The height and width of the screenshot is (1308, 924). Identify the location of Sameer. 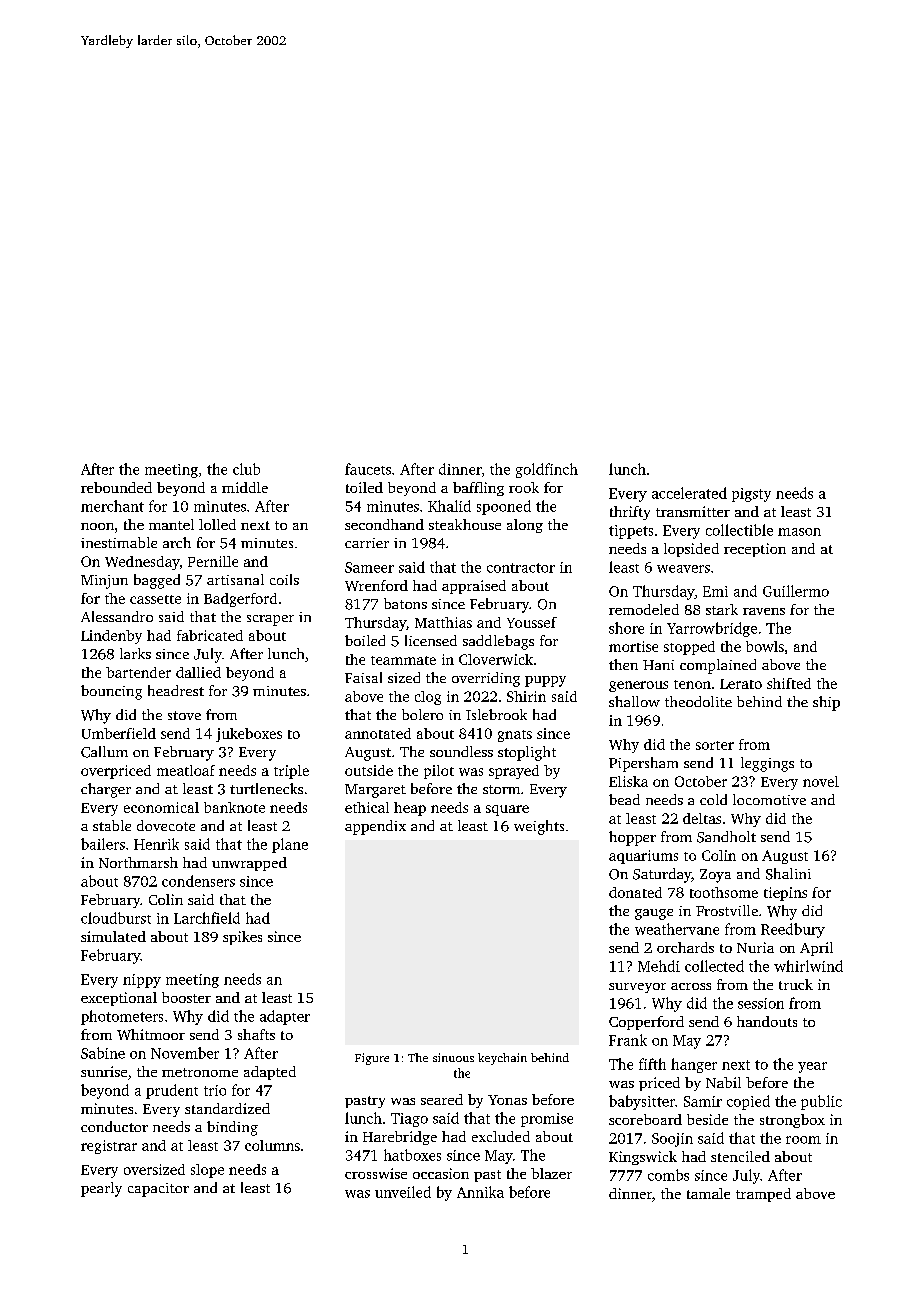
(369, 567).
